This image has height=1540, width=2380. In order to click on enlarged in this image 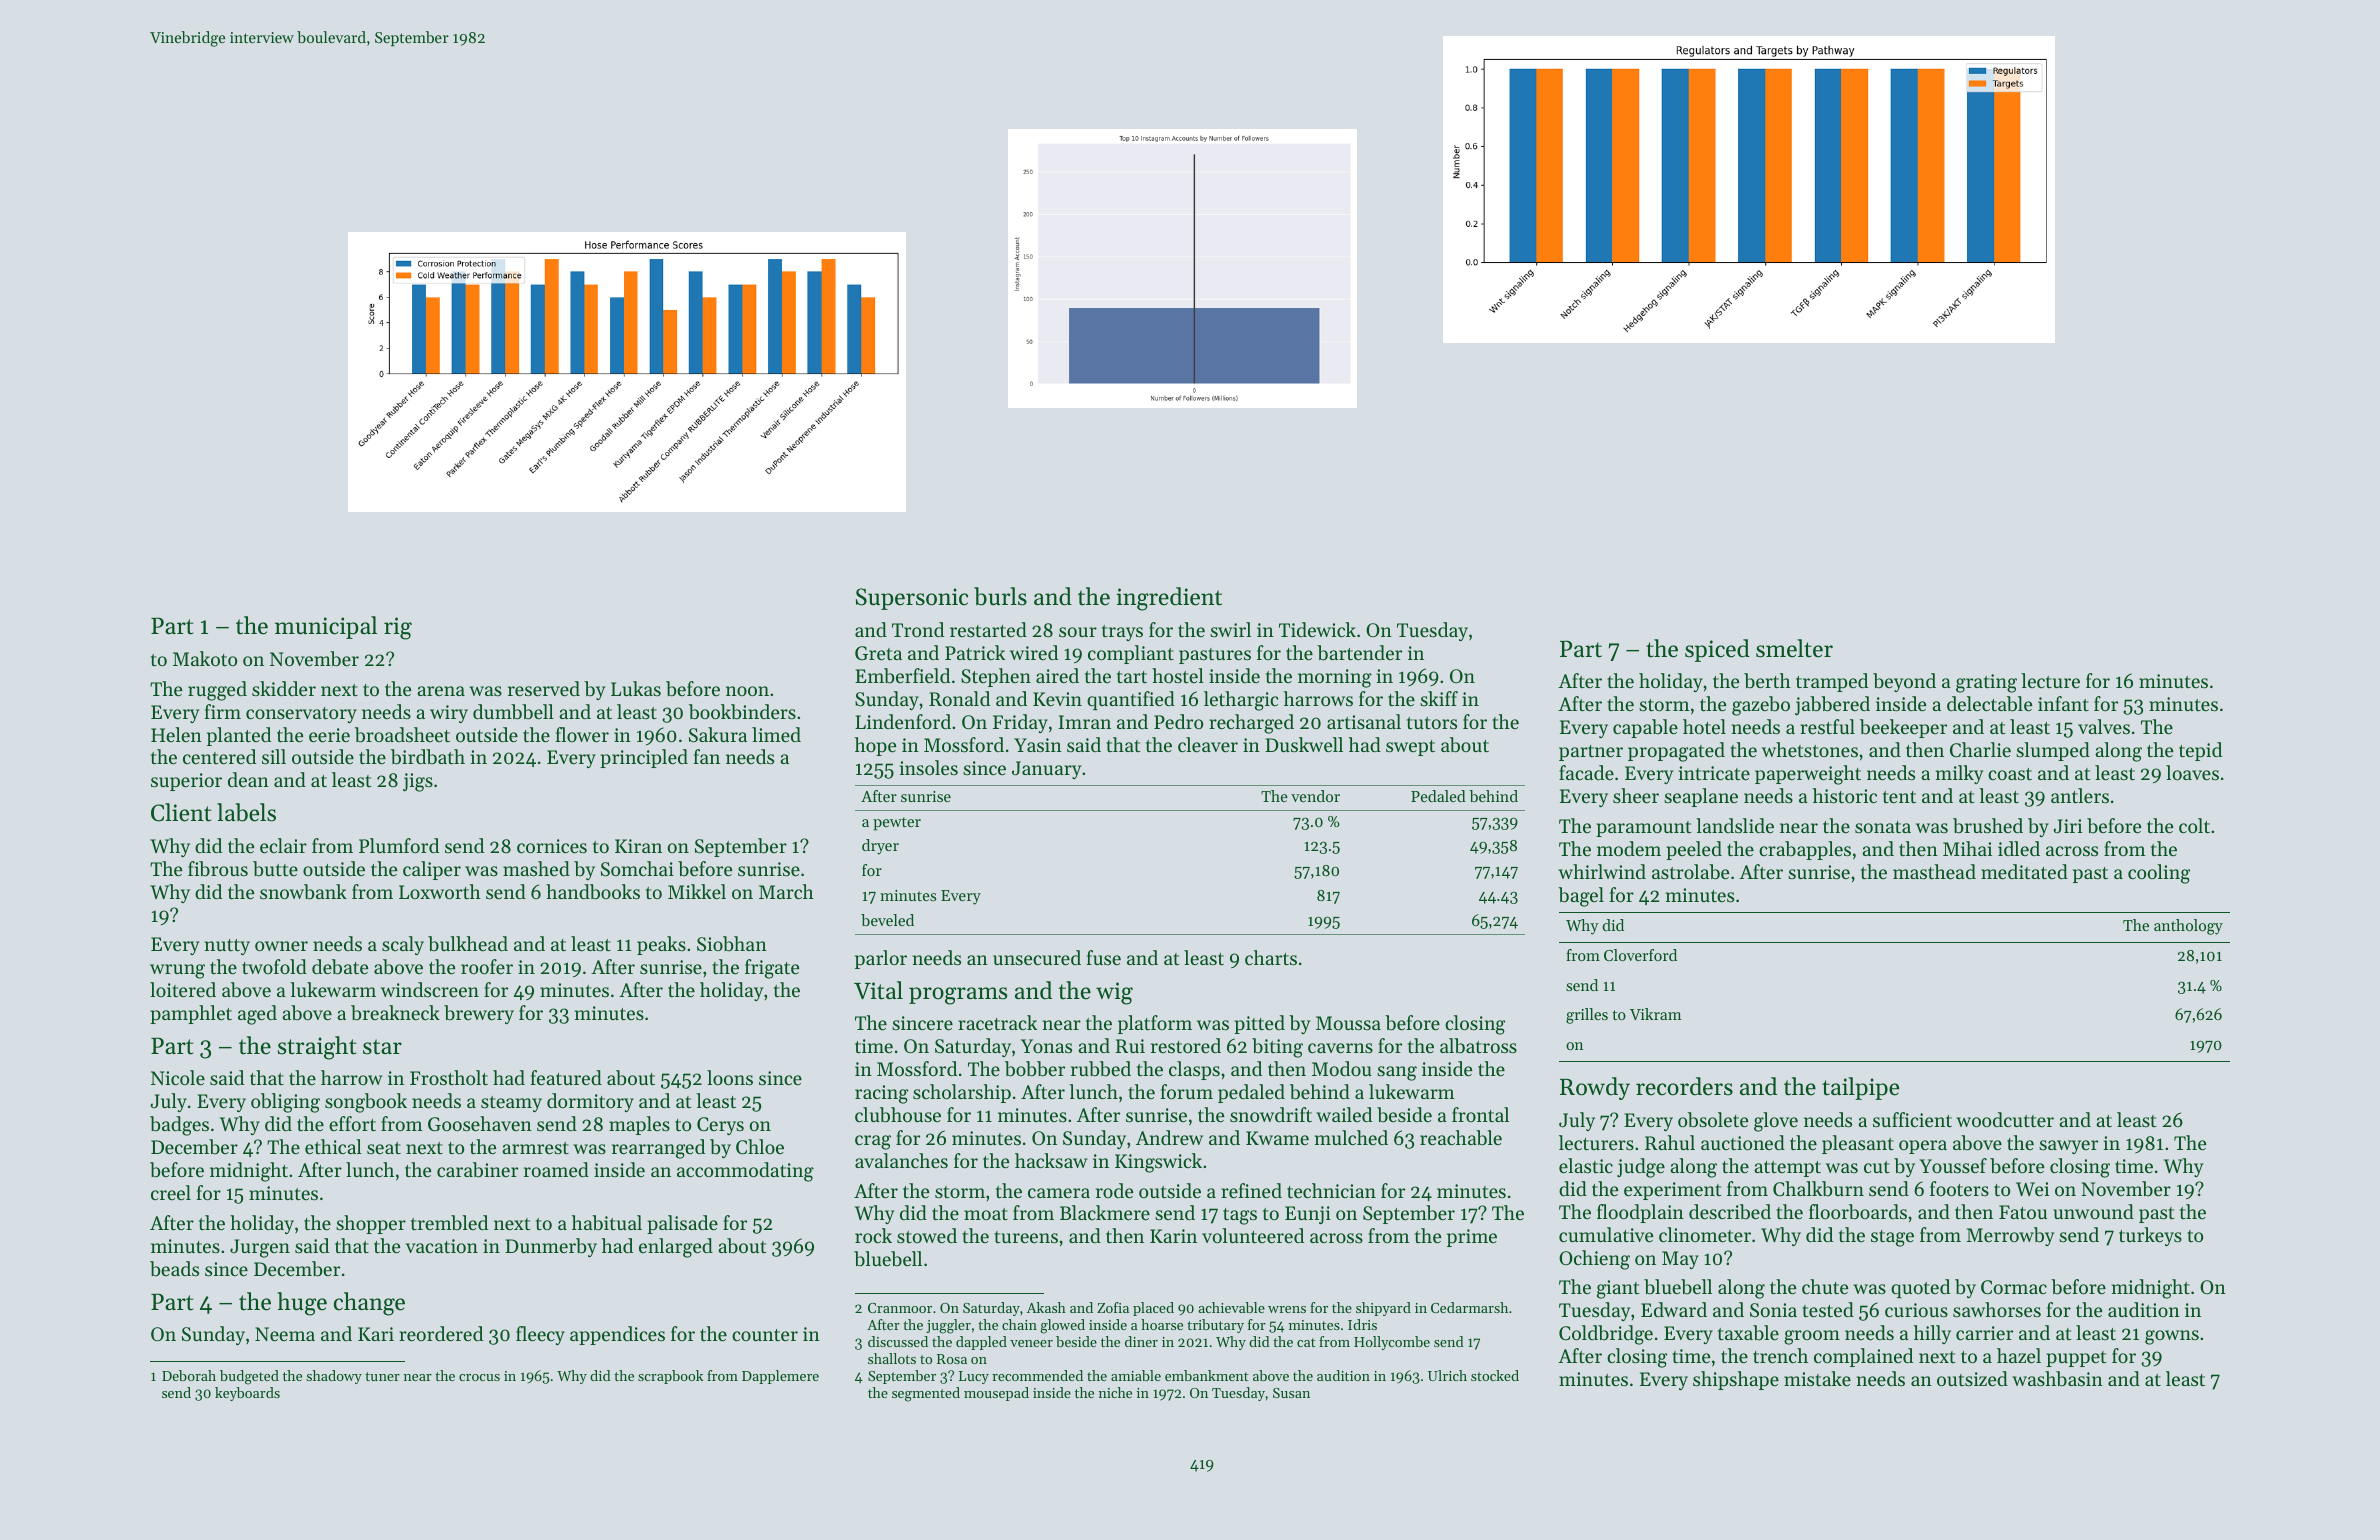, I will do `click(676, 1248)`.
